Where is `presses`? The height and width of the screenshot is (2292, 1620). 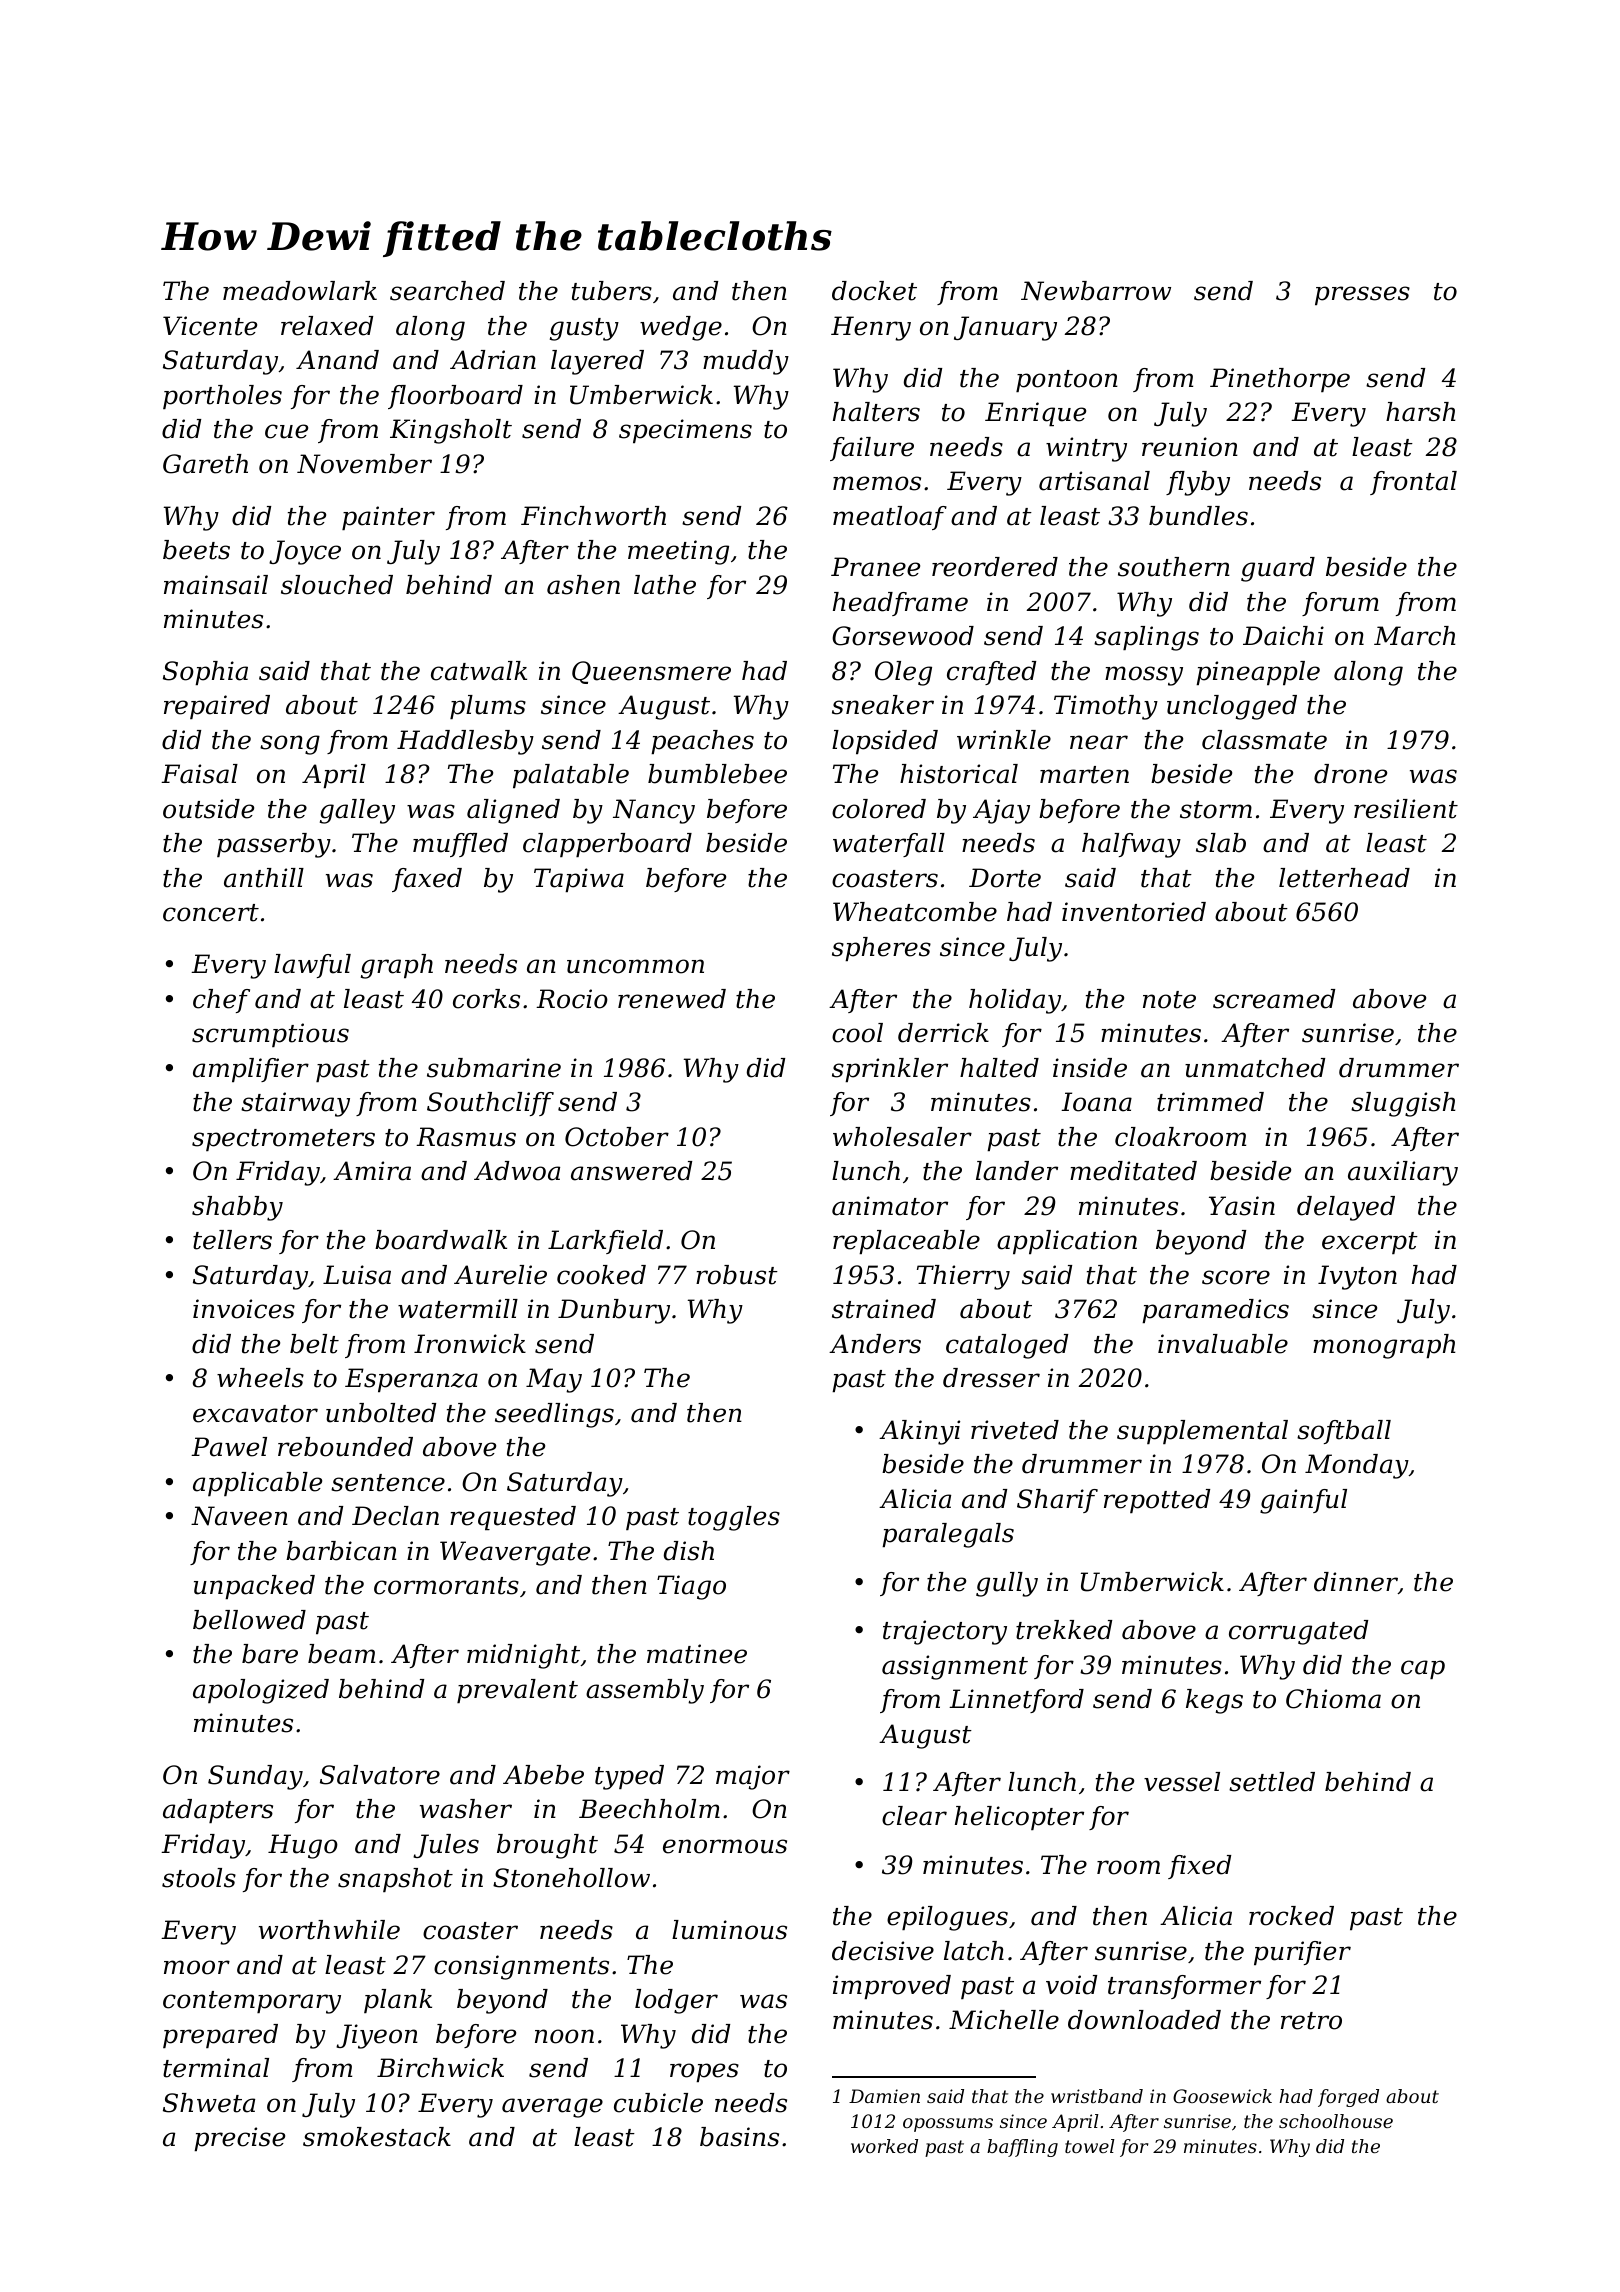
presses is located at coordinates (1362, 295).
